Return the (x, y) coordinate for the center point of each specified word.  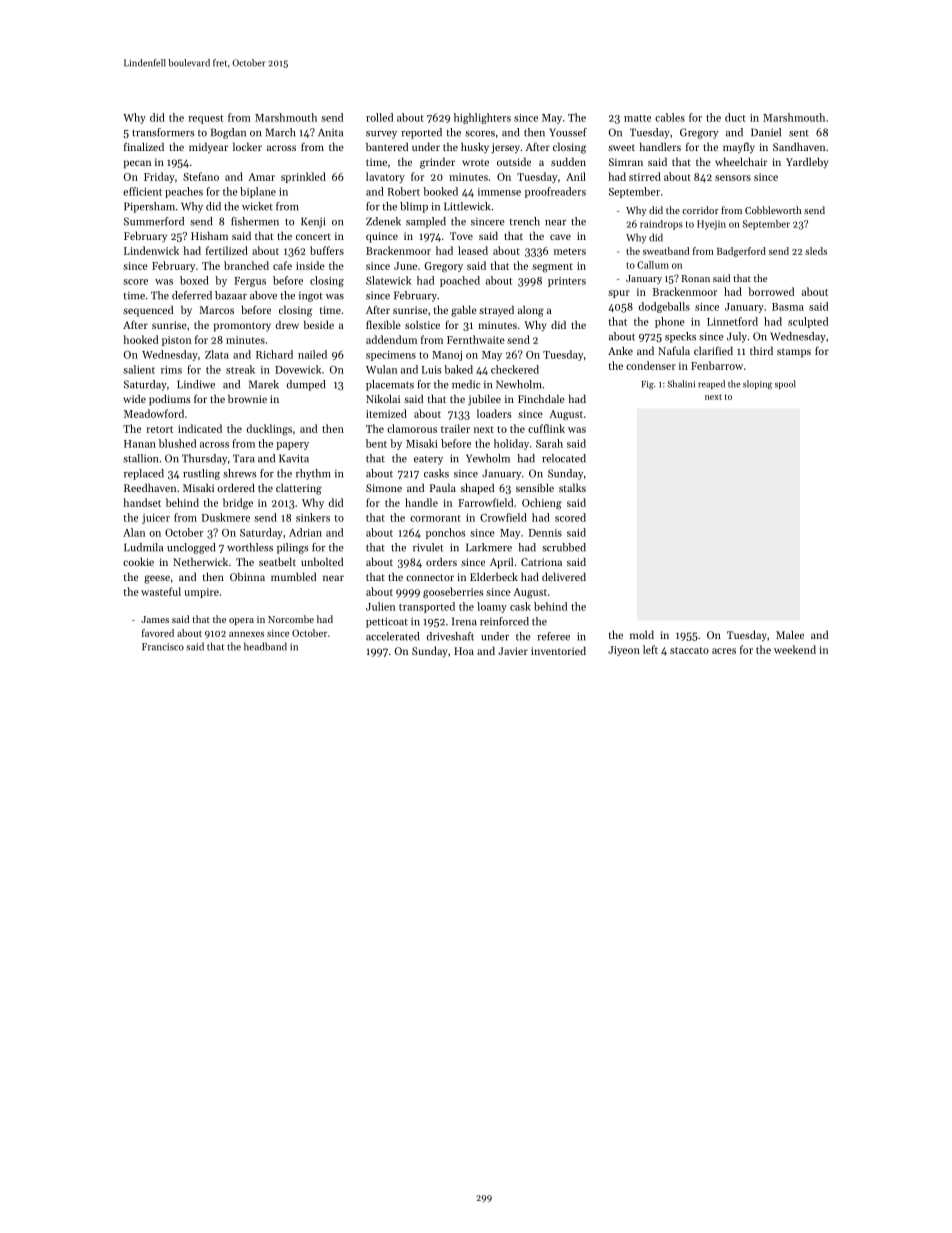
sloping (757, 385)
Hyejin (711, 225)
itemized (386, 413)
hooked (140, 339)
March (280, 132)
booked (440, 191)
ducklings (269, 429)
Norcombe (291, 619)
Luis (431, 370)
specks (680, 337)
